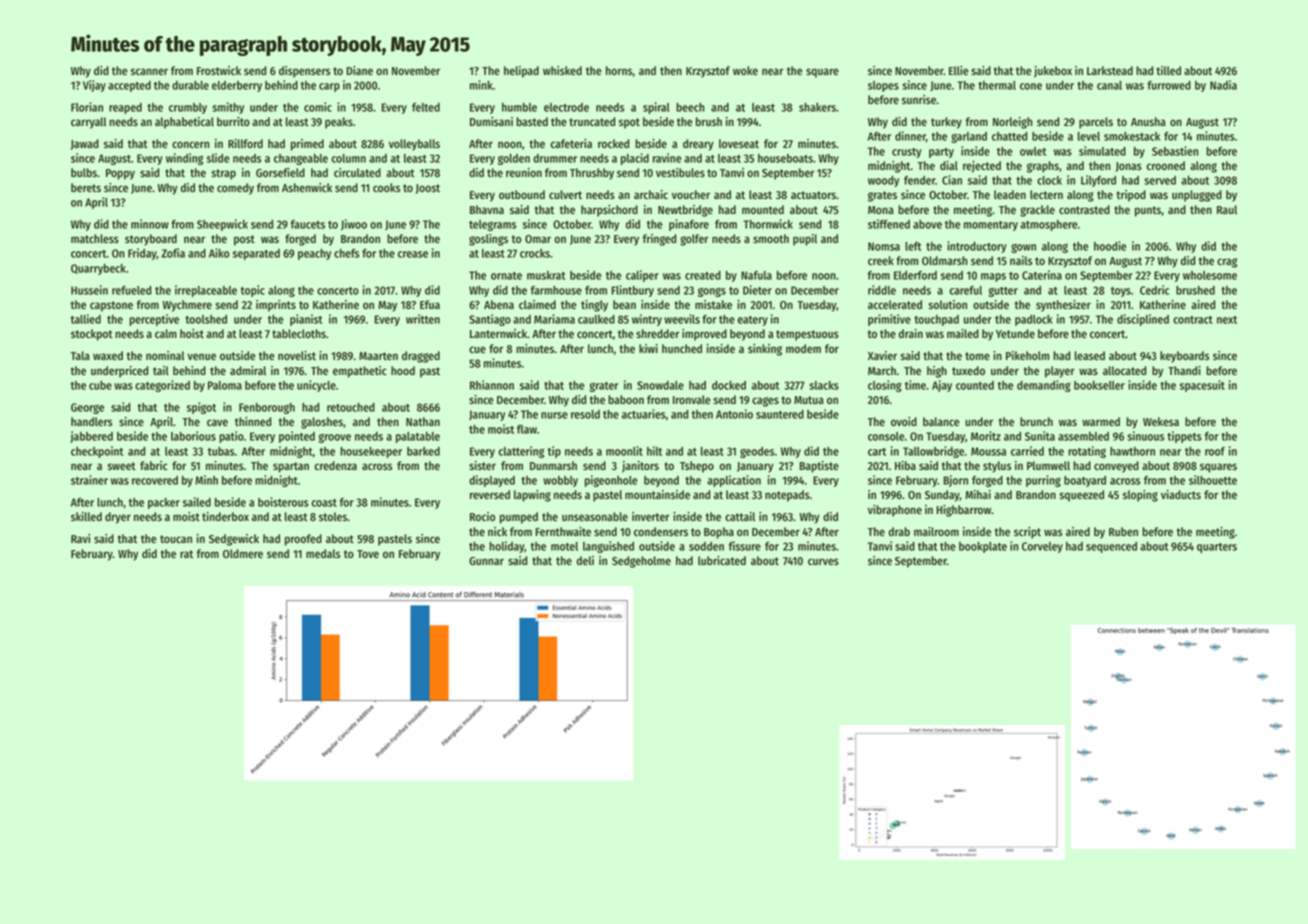 This screenshot has width=1308, height=924. Describe the element at coordinates (149, 71) in the screenshot. I see `scanner` at that location.
